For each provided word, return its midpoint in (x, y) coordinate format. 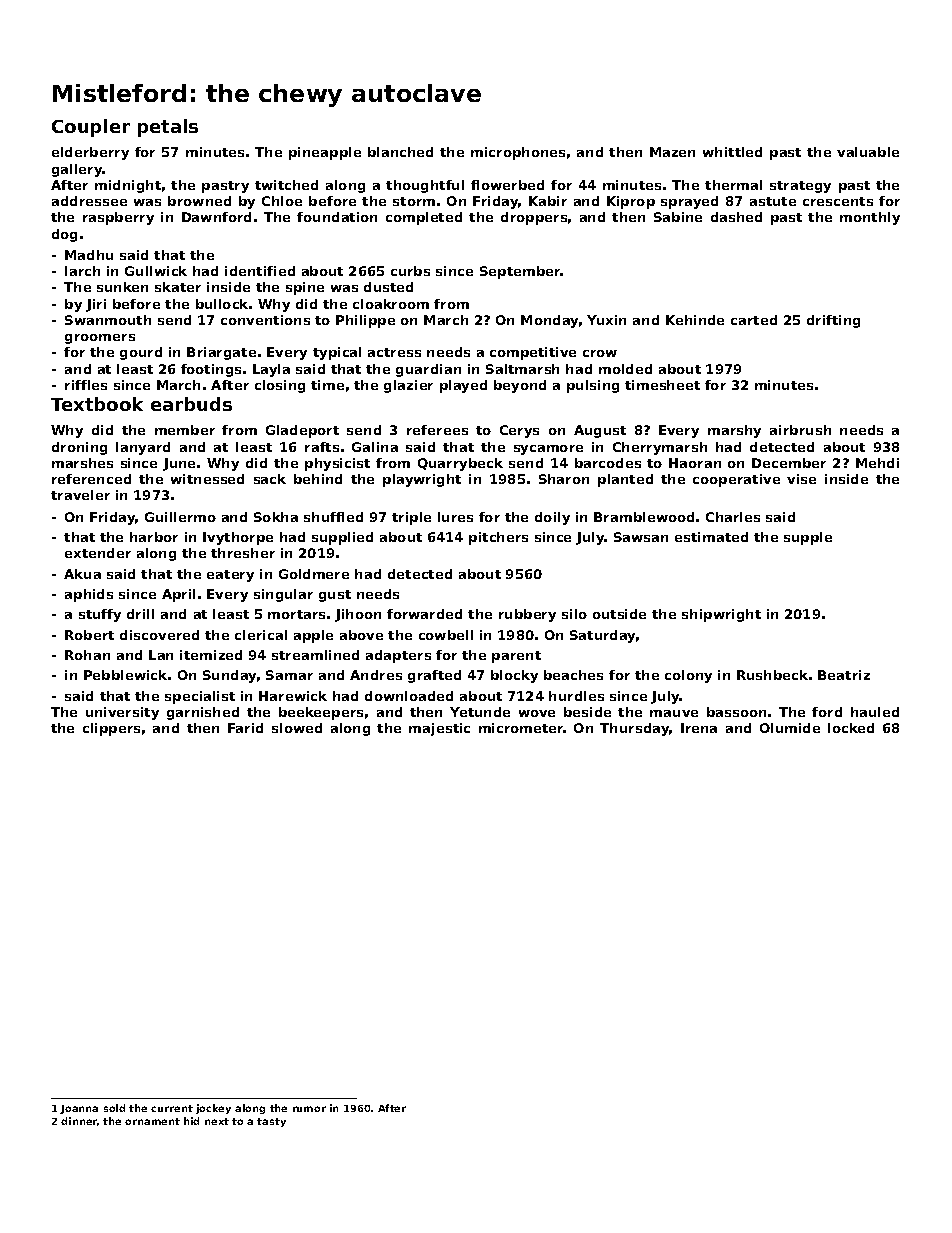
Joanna (79, 1109)
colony (688, 676)
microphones (518, 153)
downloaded (409, 696)
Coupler (91, 128)
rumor (309, 1109)
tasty (271, 1122)
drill (140, 614)
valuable (868, 152)
